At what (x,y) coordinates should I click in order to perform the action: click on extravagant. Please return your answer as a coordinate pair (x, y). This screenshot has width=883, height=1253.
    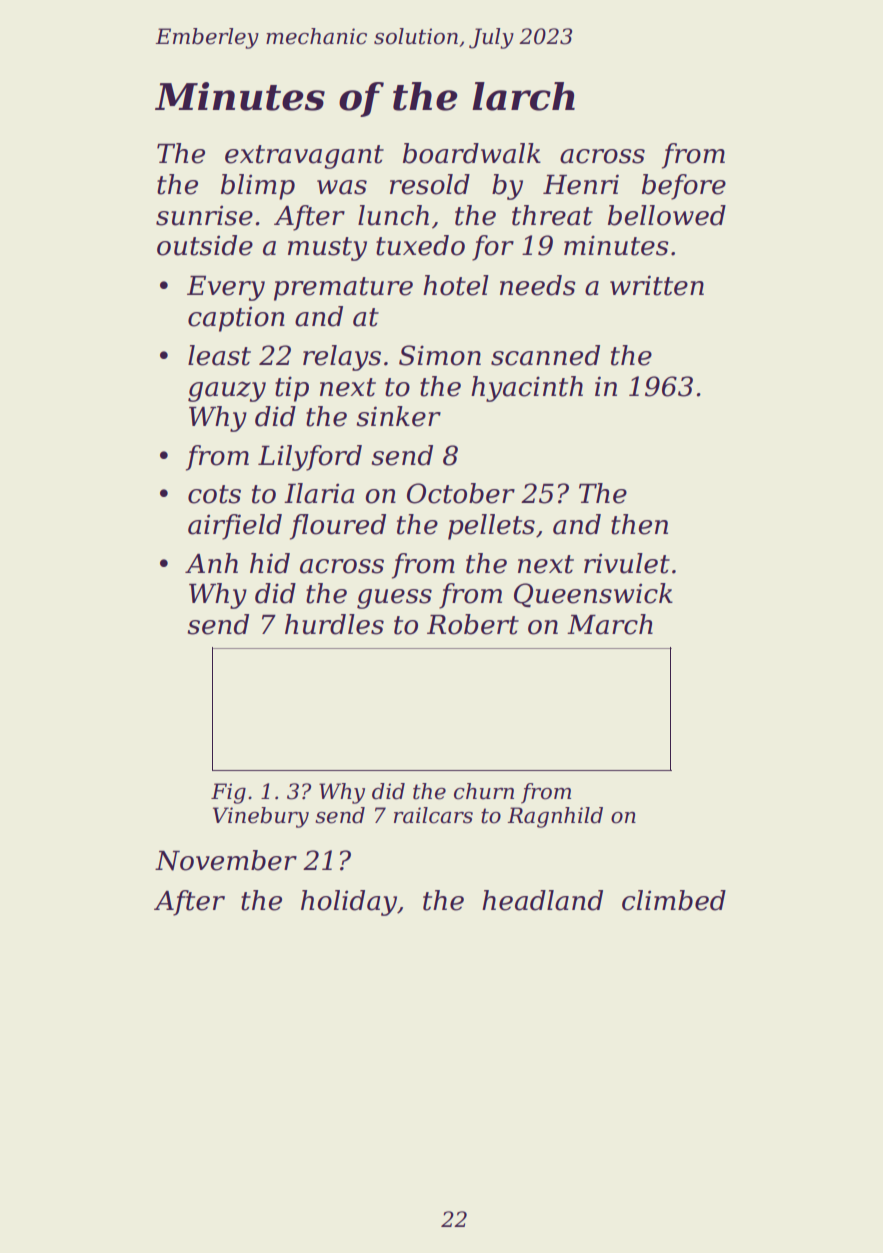
    Looking at the image, I should click on (304, 157).
